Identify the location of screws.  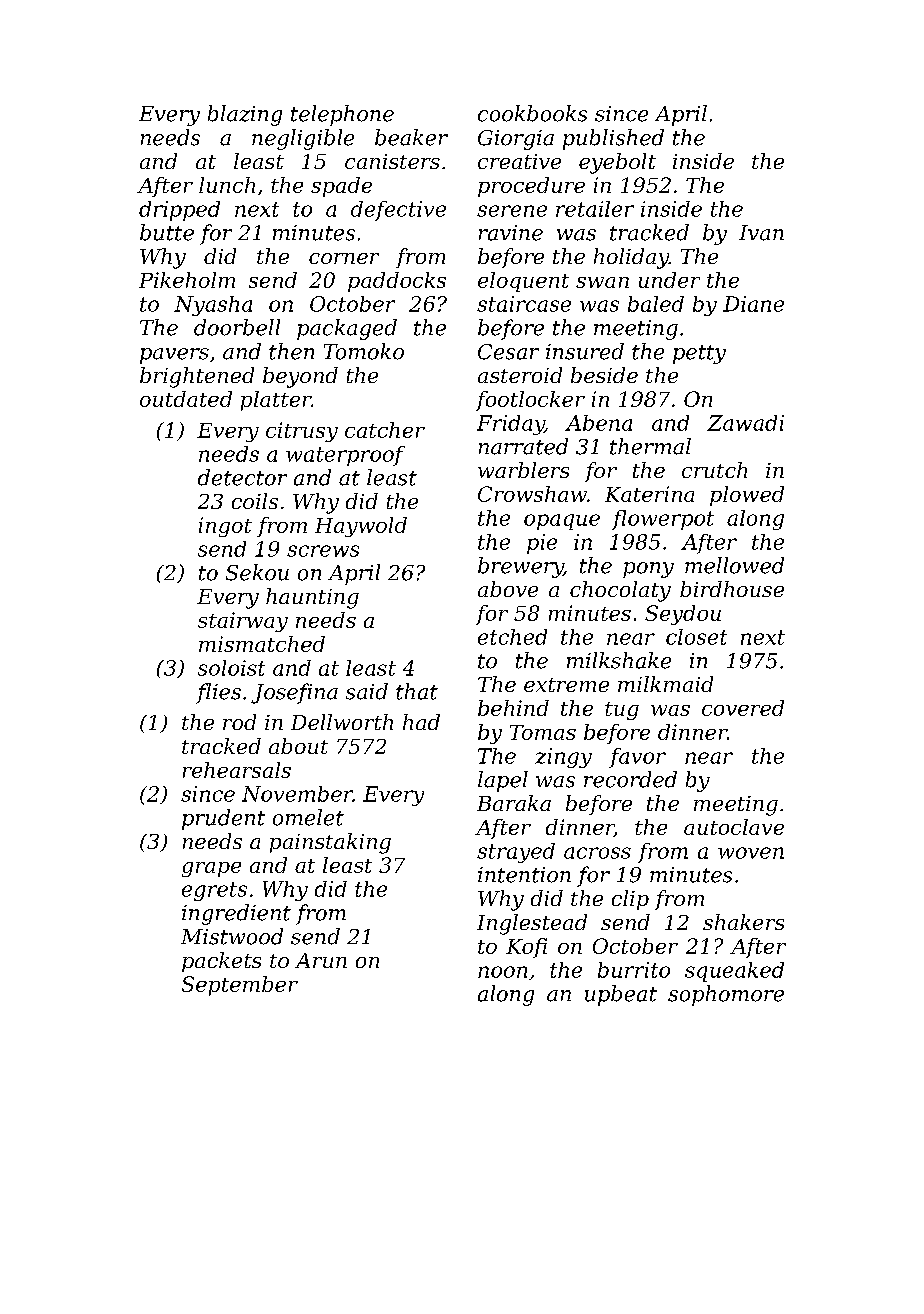
(323, 551).
